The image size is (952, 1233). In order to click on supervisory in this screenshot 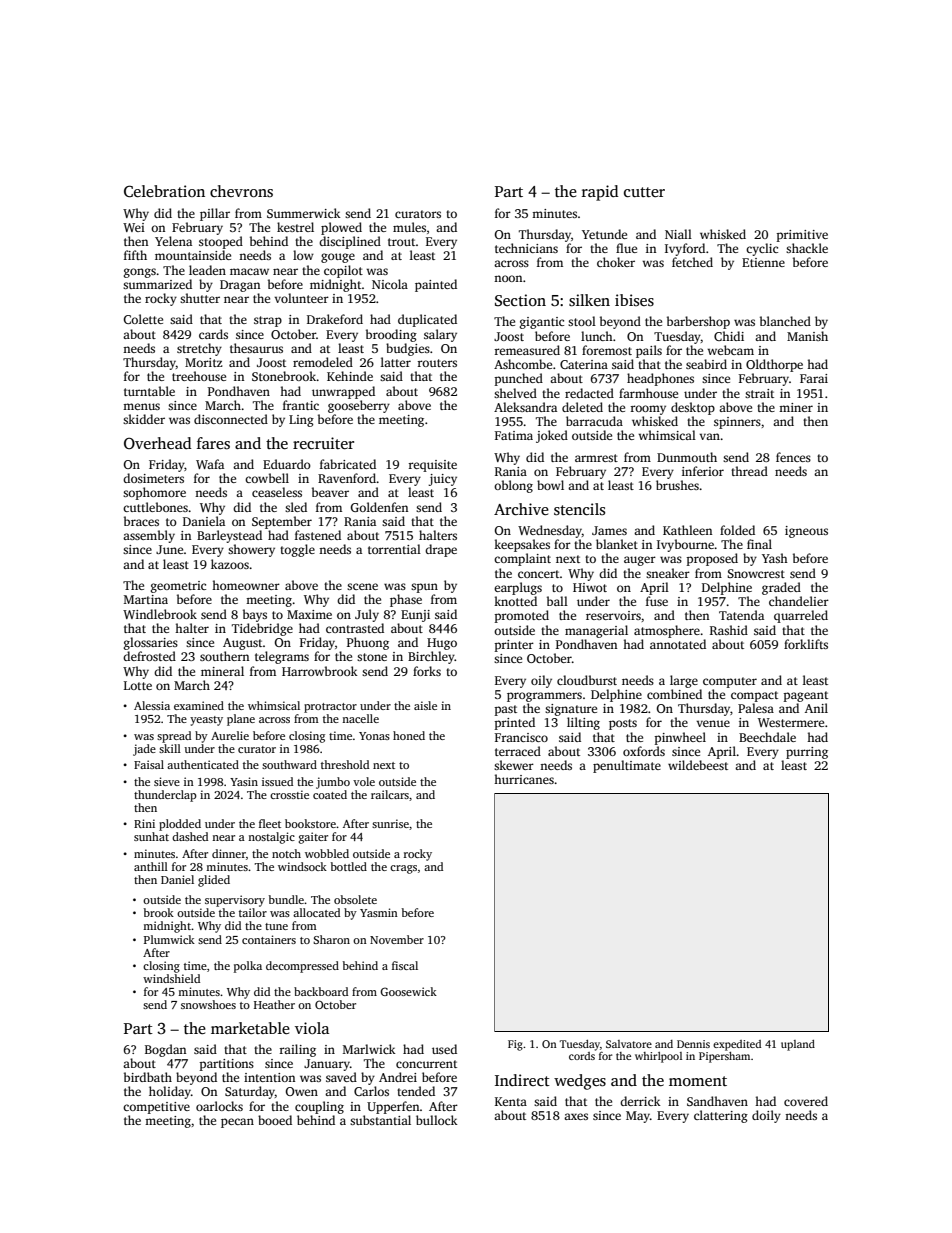, I will do `click(235, 901)`.
